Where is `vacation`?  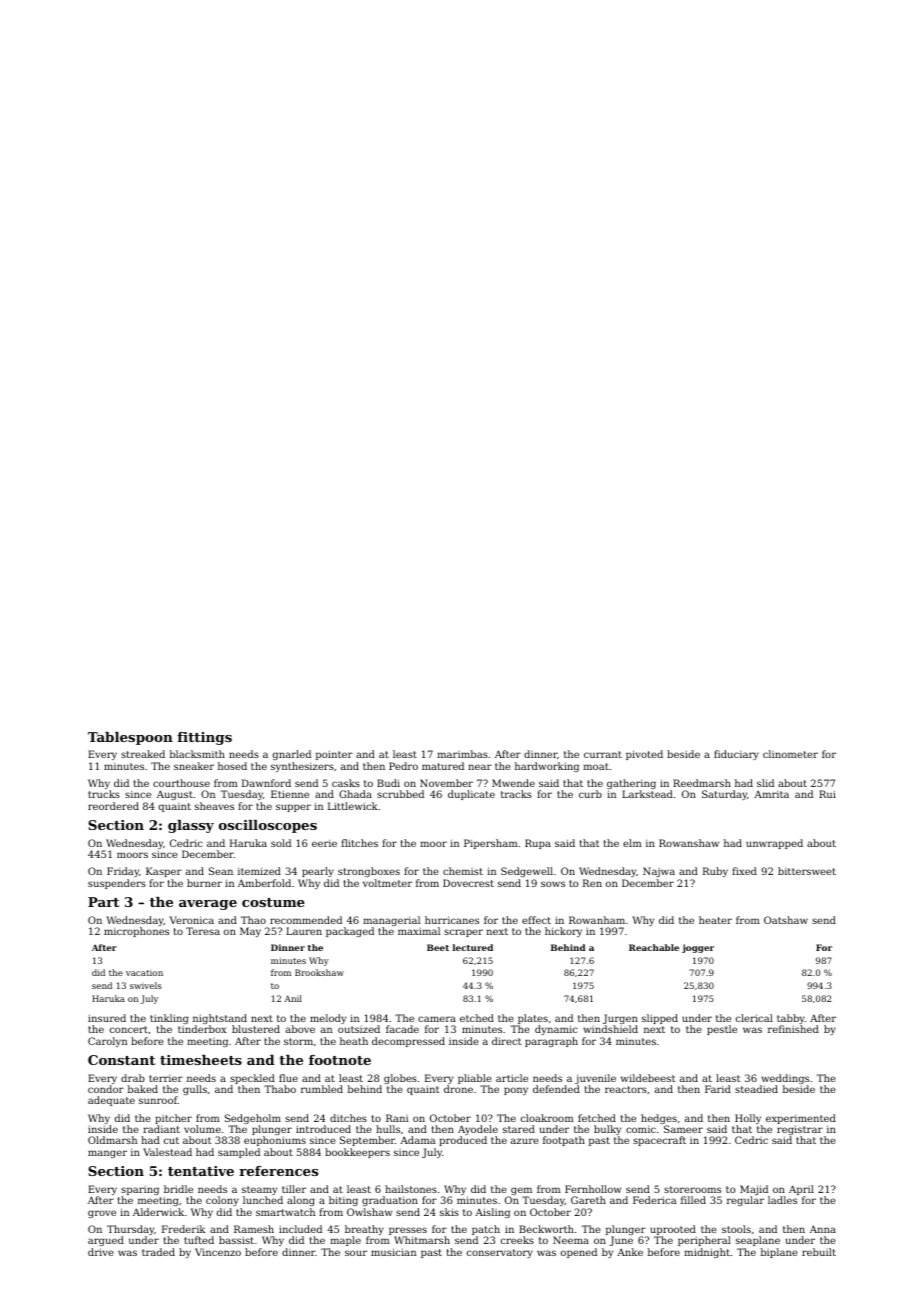
vacation is located at coordinates (144, 973).
